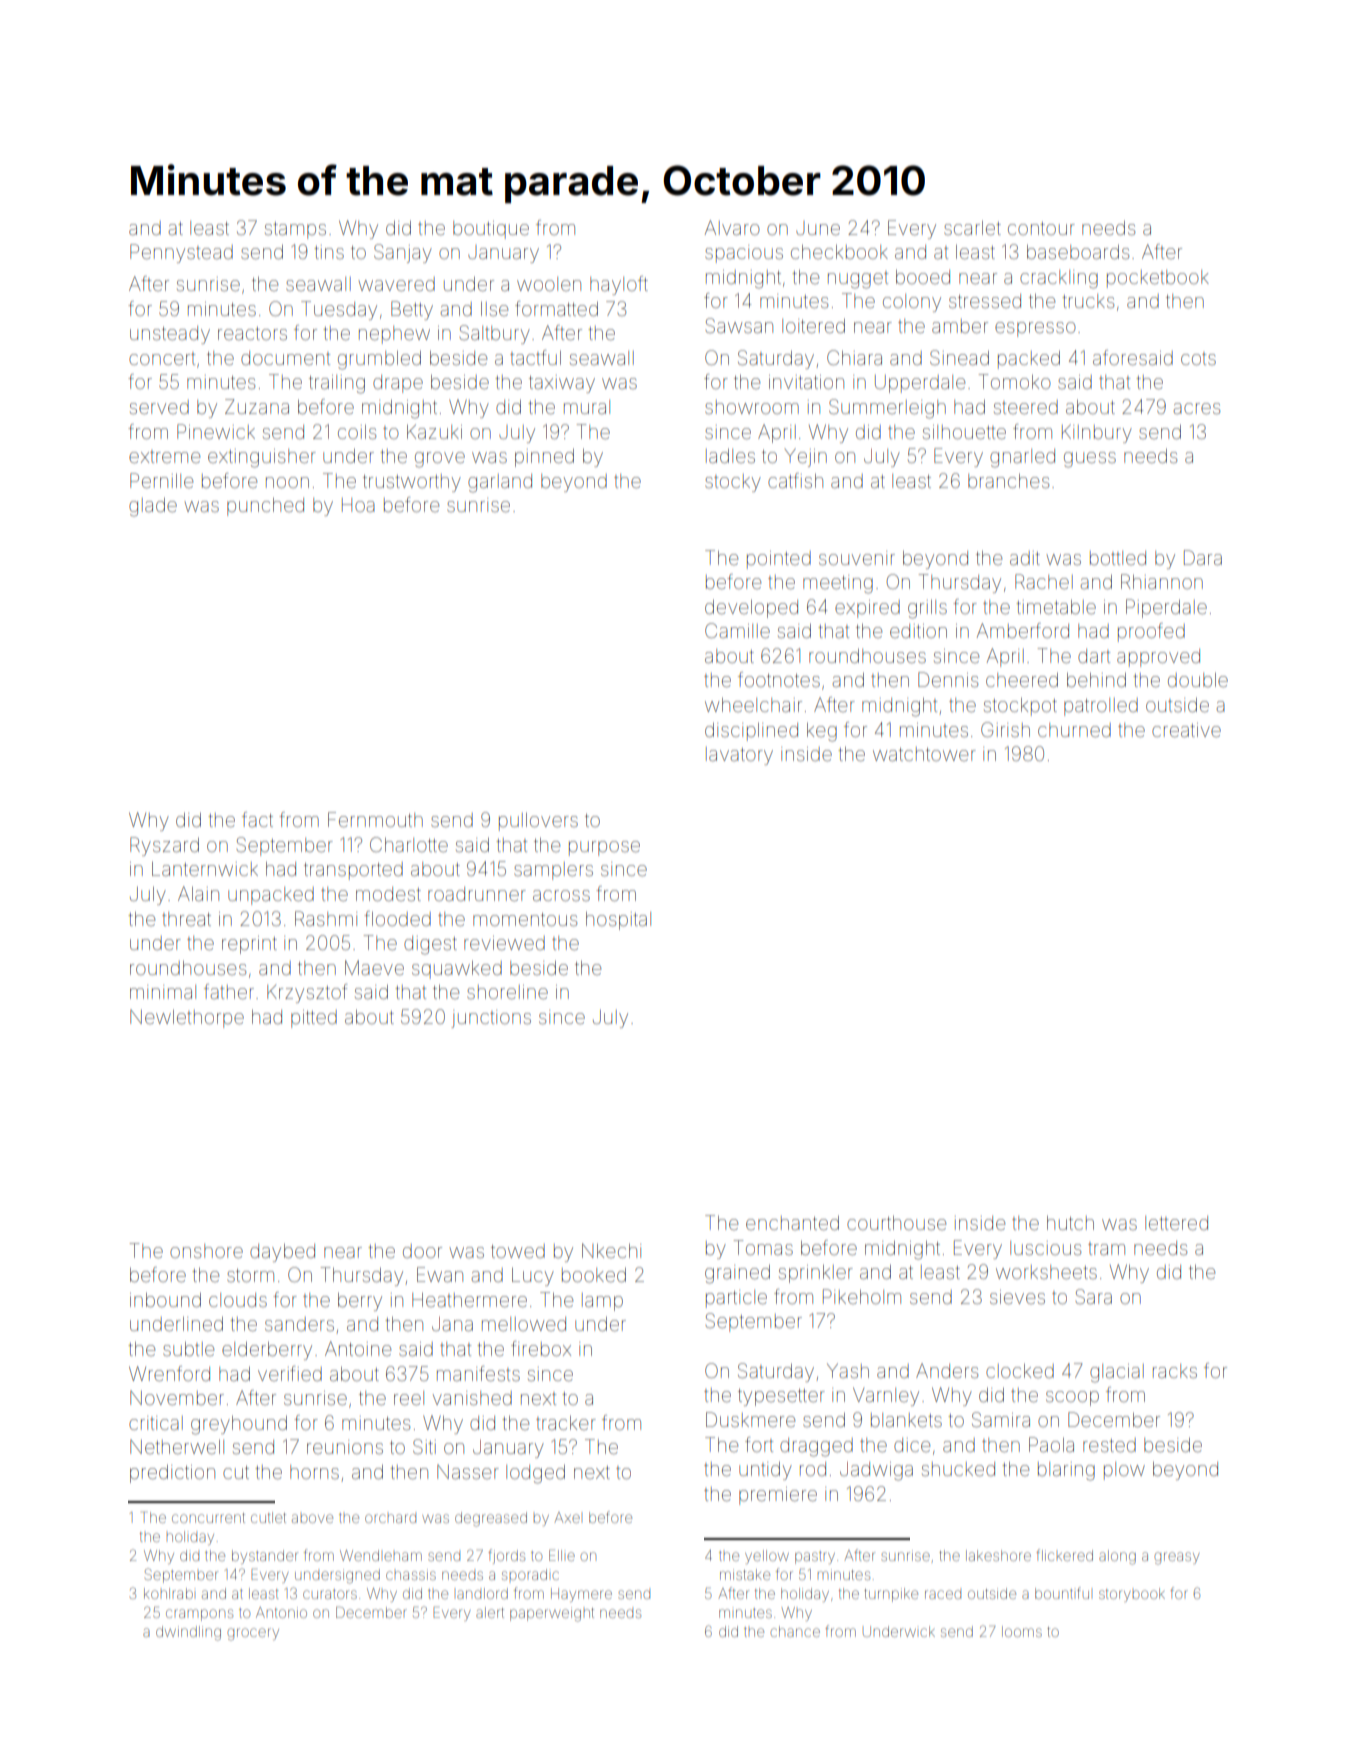  Describe the element at coordinates (164, 846) in the document. I see `Ryszard` at that location.
